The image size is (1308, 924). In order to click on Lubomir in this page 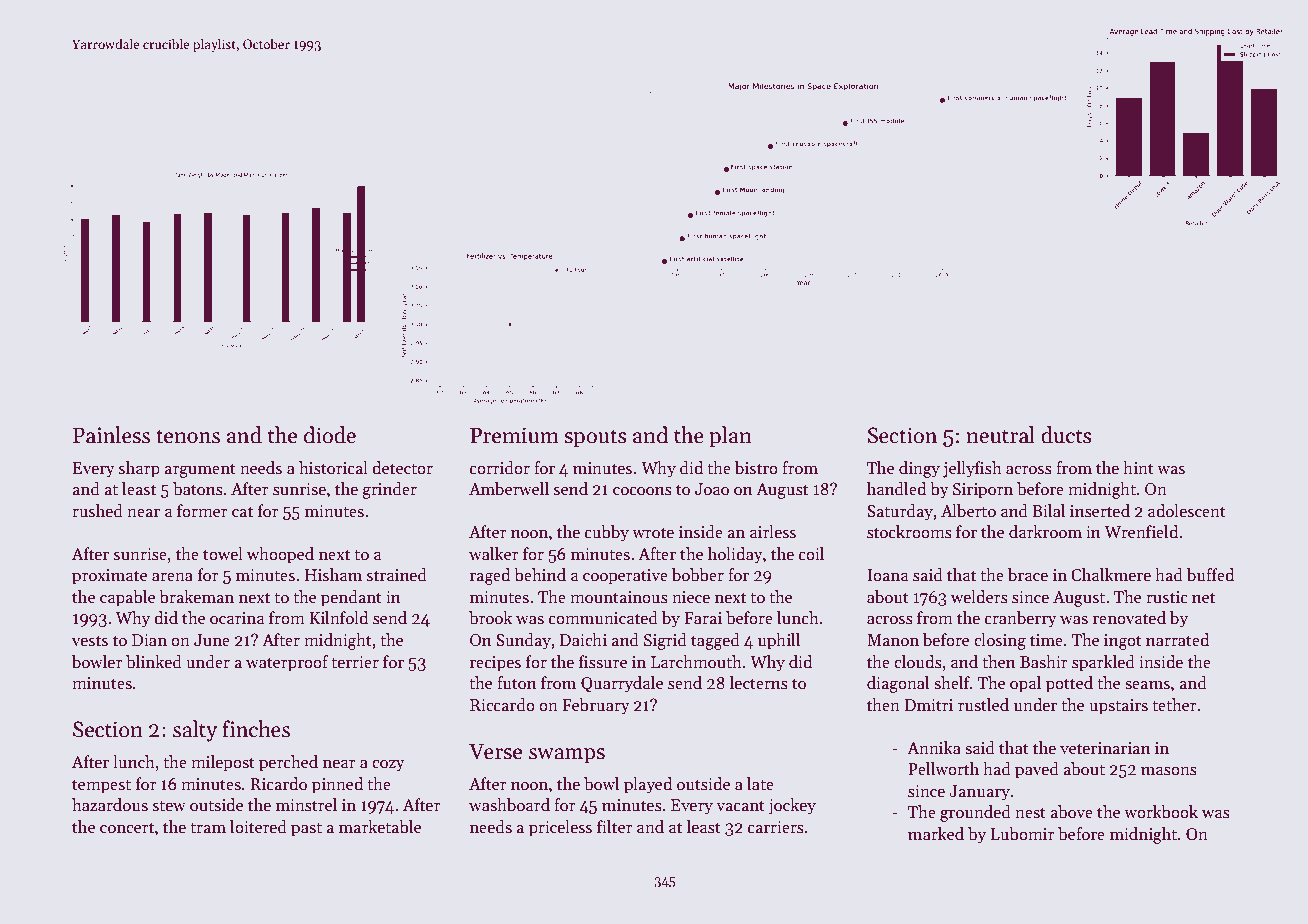, I will do `click(1023, 834)`.
